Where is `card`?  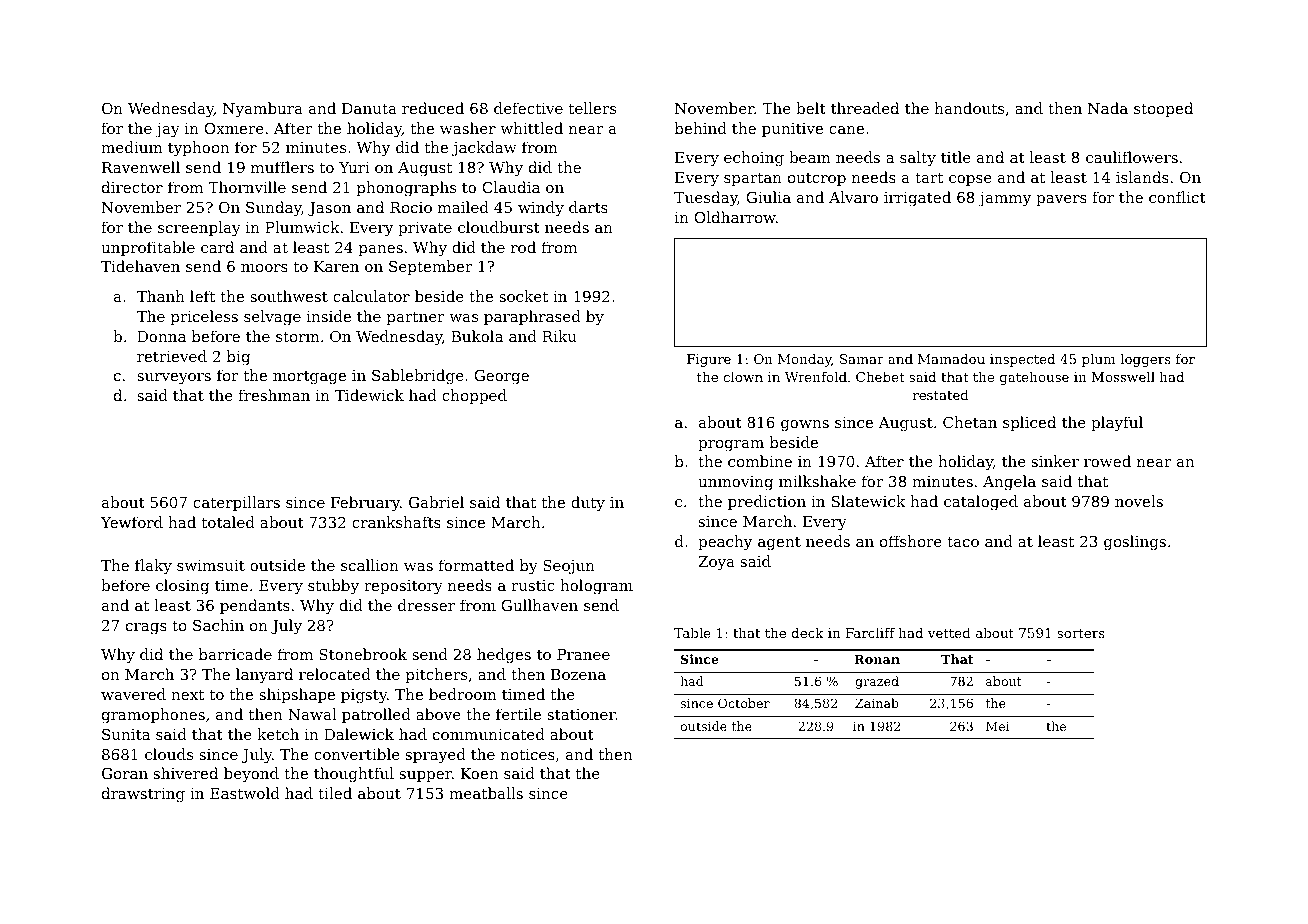 card is located at coordinates (217, 247).
